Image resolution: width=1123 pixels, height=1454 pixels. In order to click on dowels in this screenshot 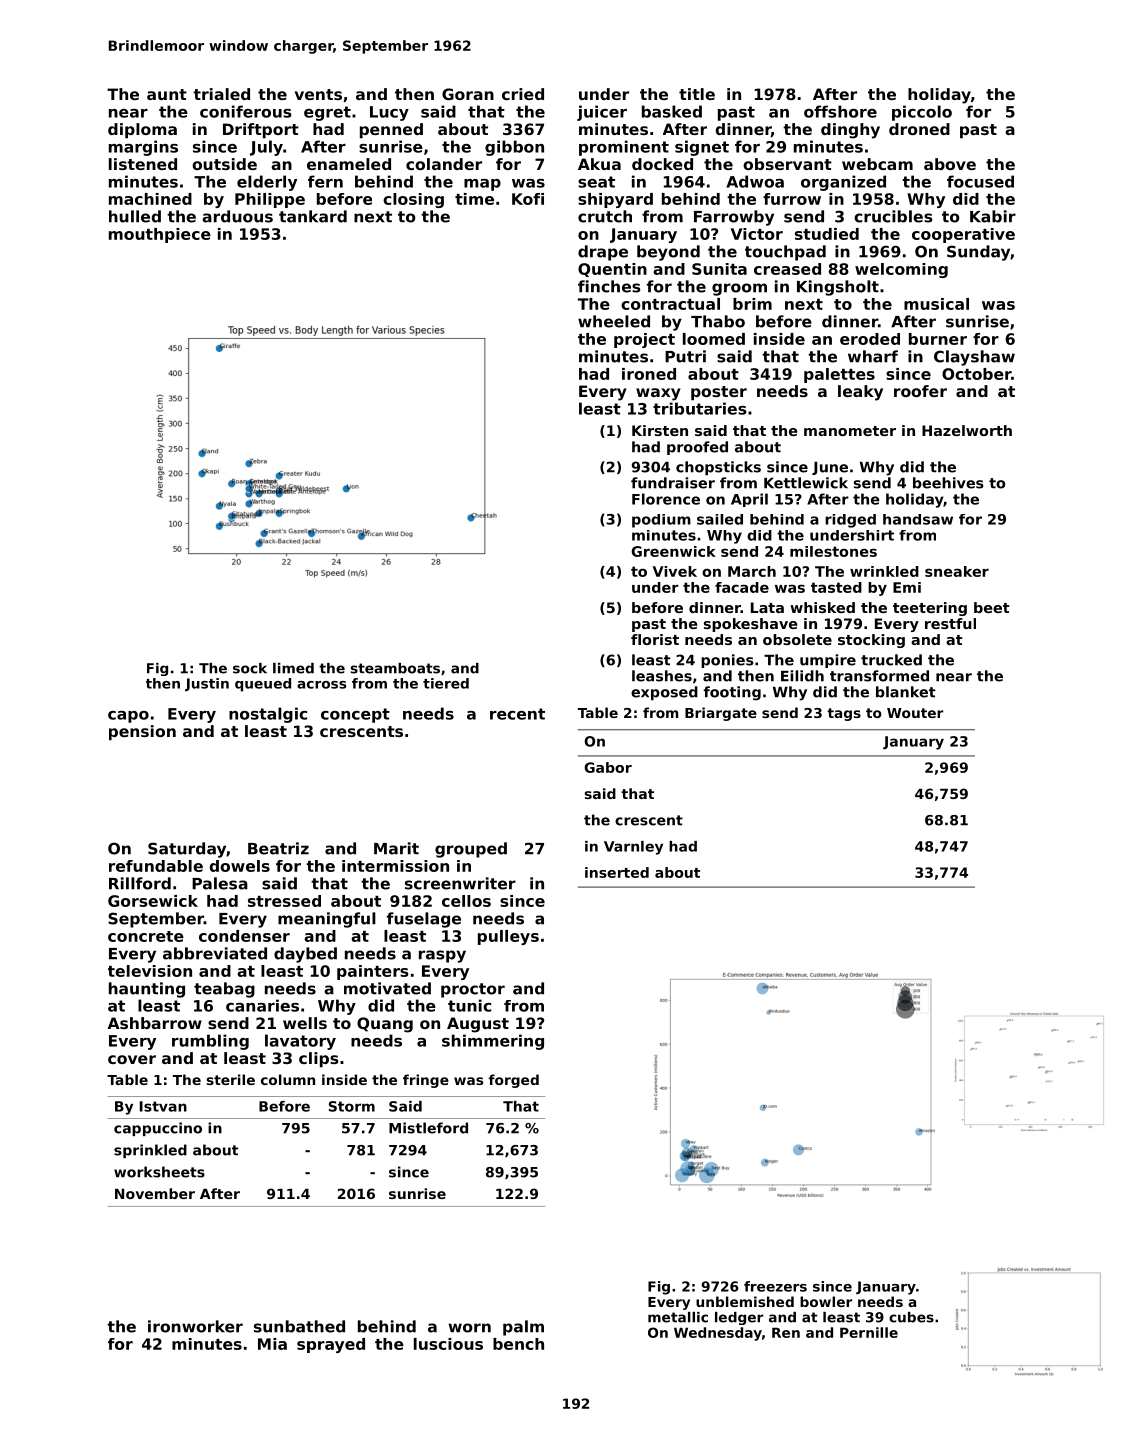, I will do `click(239, 866)`.
